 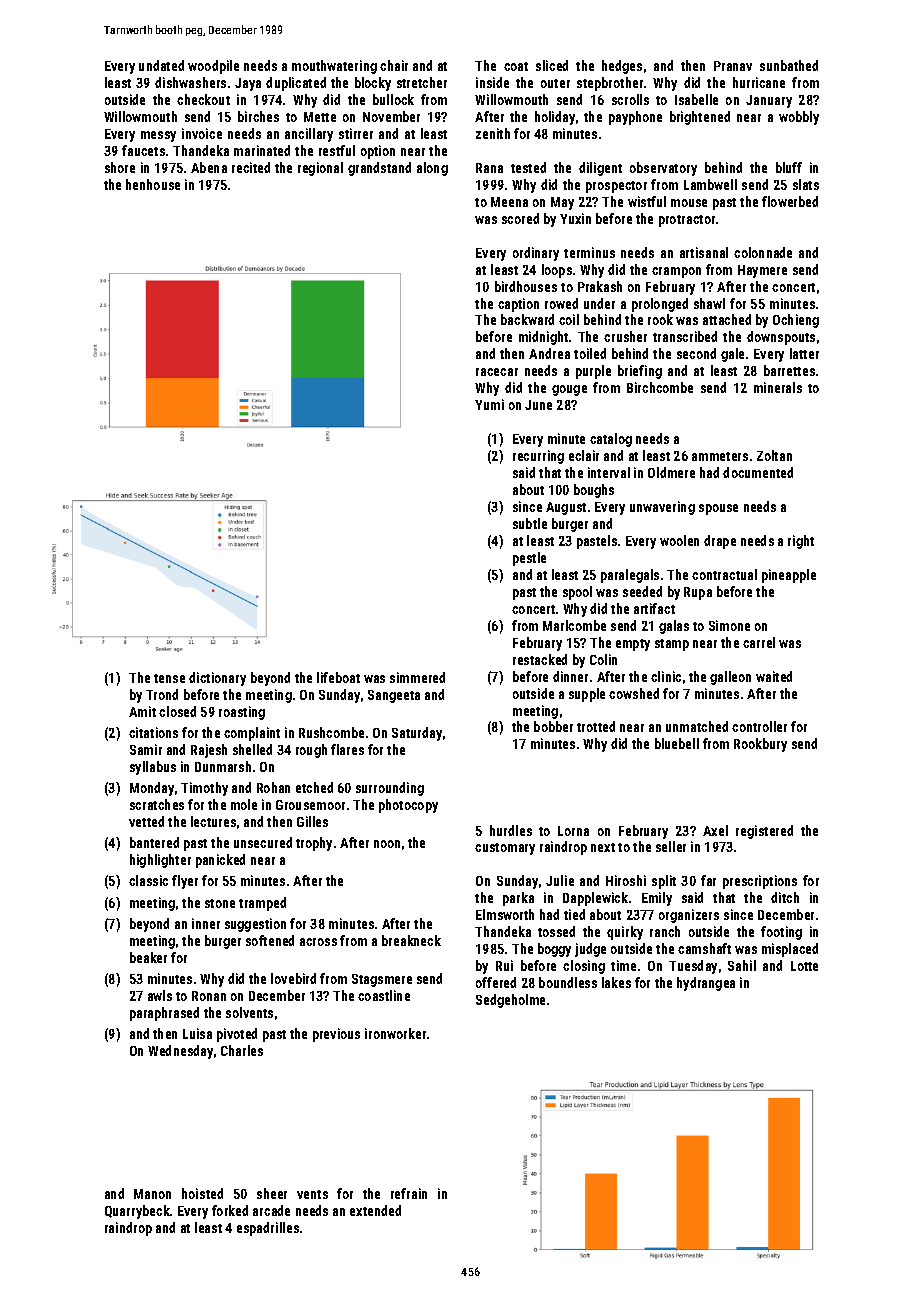 I want to click on Elmsworth, so click(x=505, y=914).
